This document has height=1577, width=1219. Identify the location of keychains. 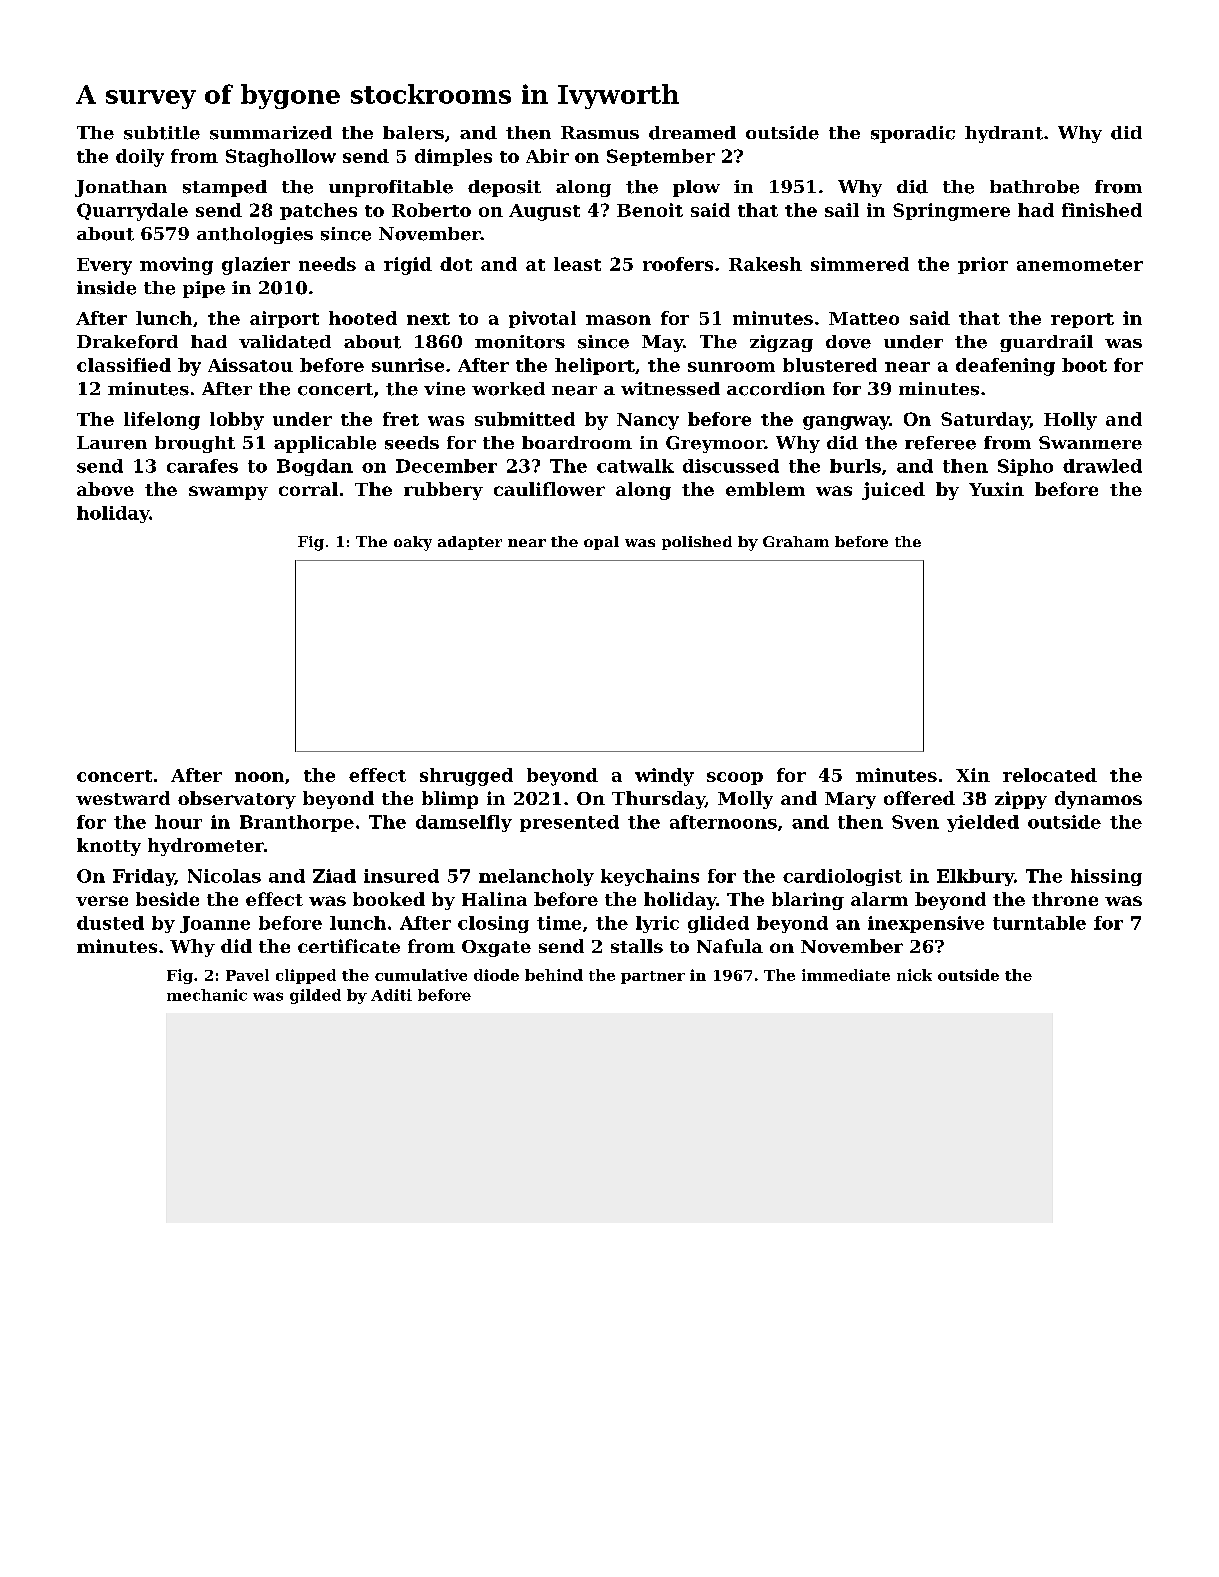
(650, 877).
